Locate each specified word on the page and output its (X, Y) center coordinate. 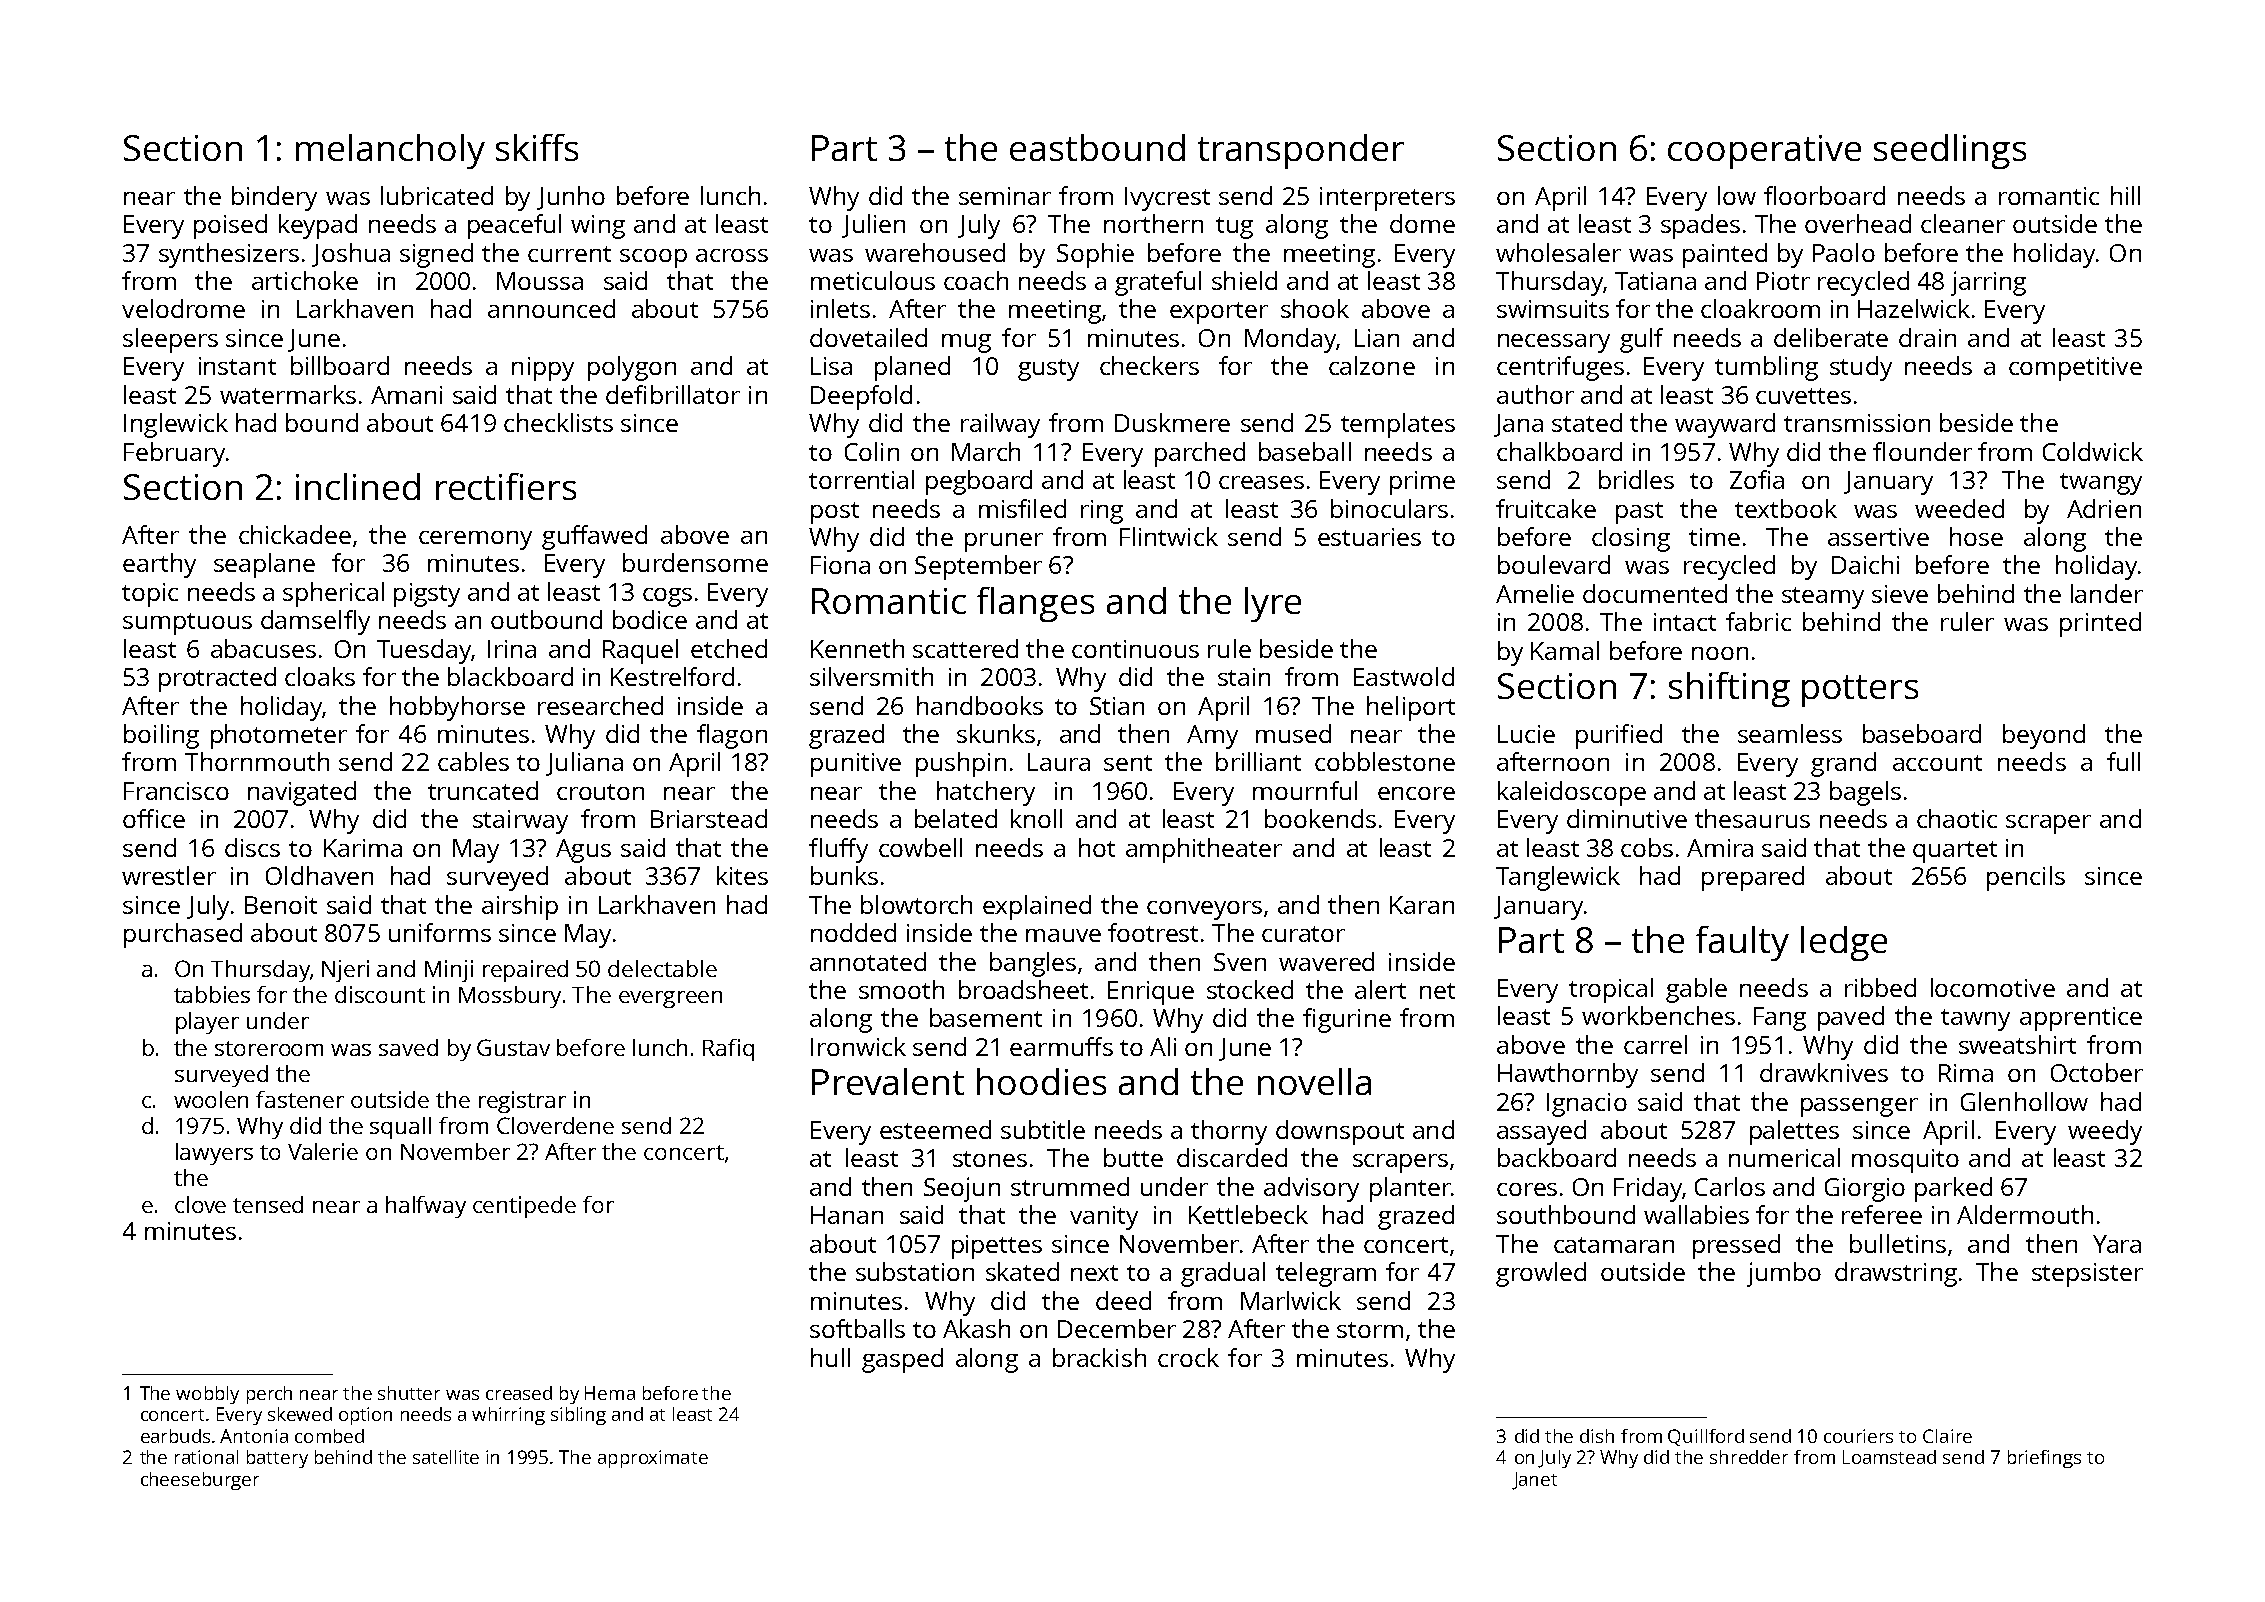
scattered (965, 648)
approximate (653, 1459)
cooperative (1764, 152)
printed (2100, 624)
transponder (1301, 151)
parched (1200, 454)
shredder (1749, 1457)
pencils (2026, 878)
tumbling (1766, 368)
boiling (161, 736)
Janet (1534, 1481)
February (174, 454)
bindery (274, 198)
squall (400, 1128)
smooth (901, 989)
